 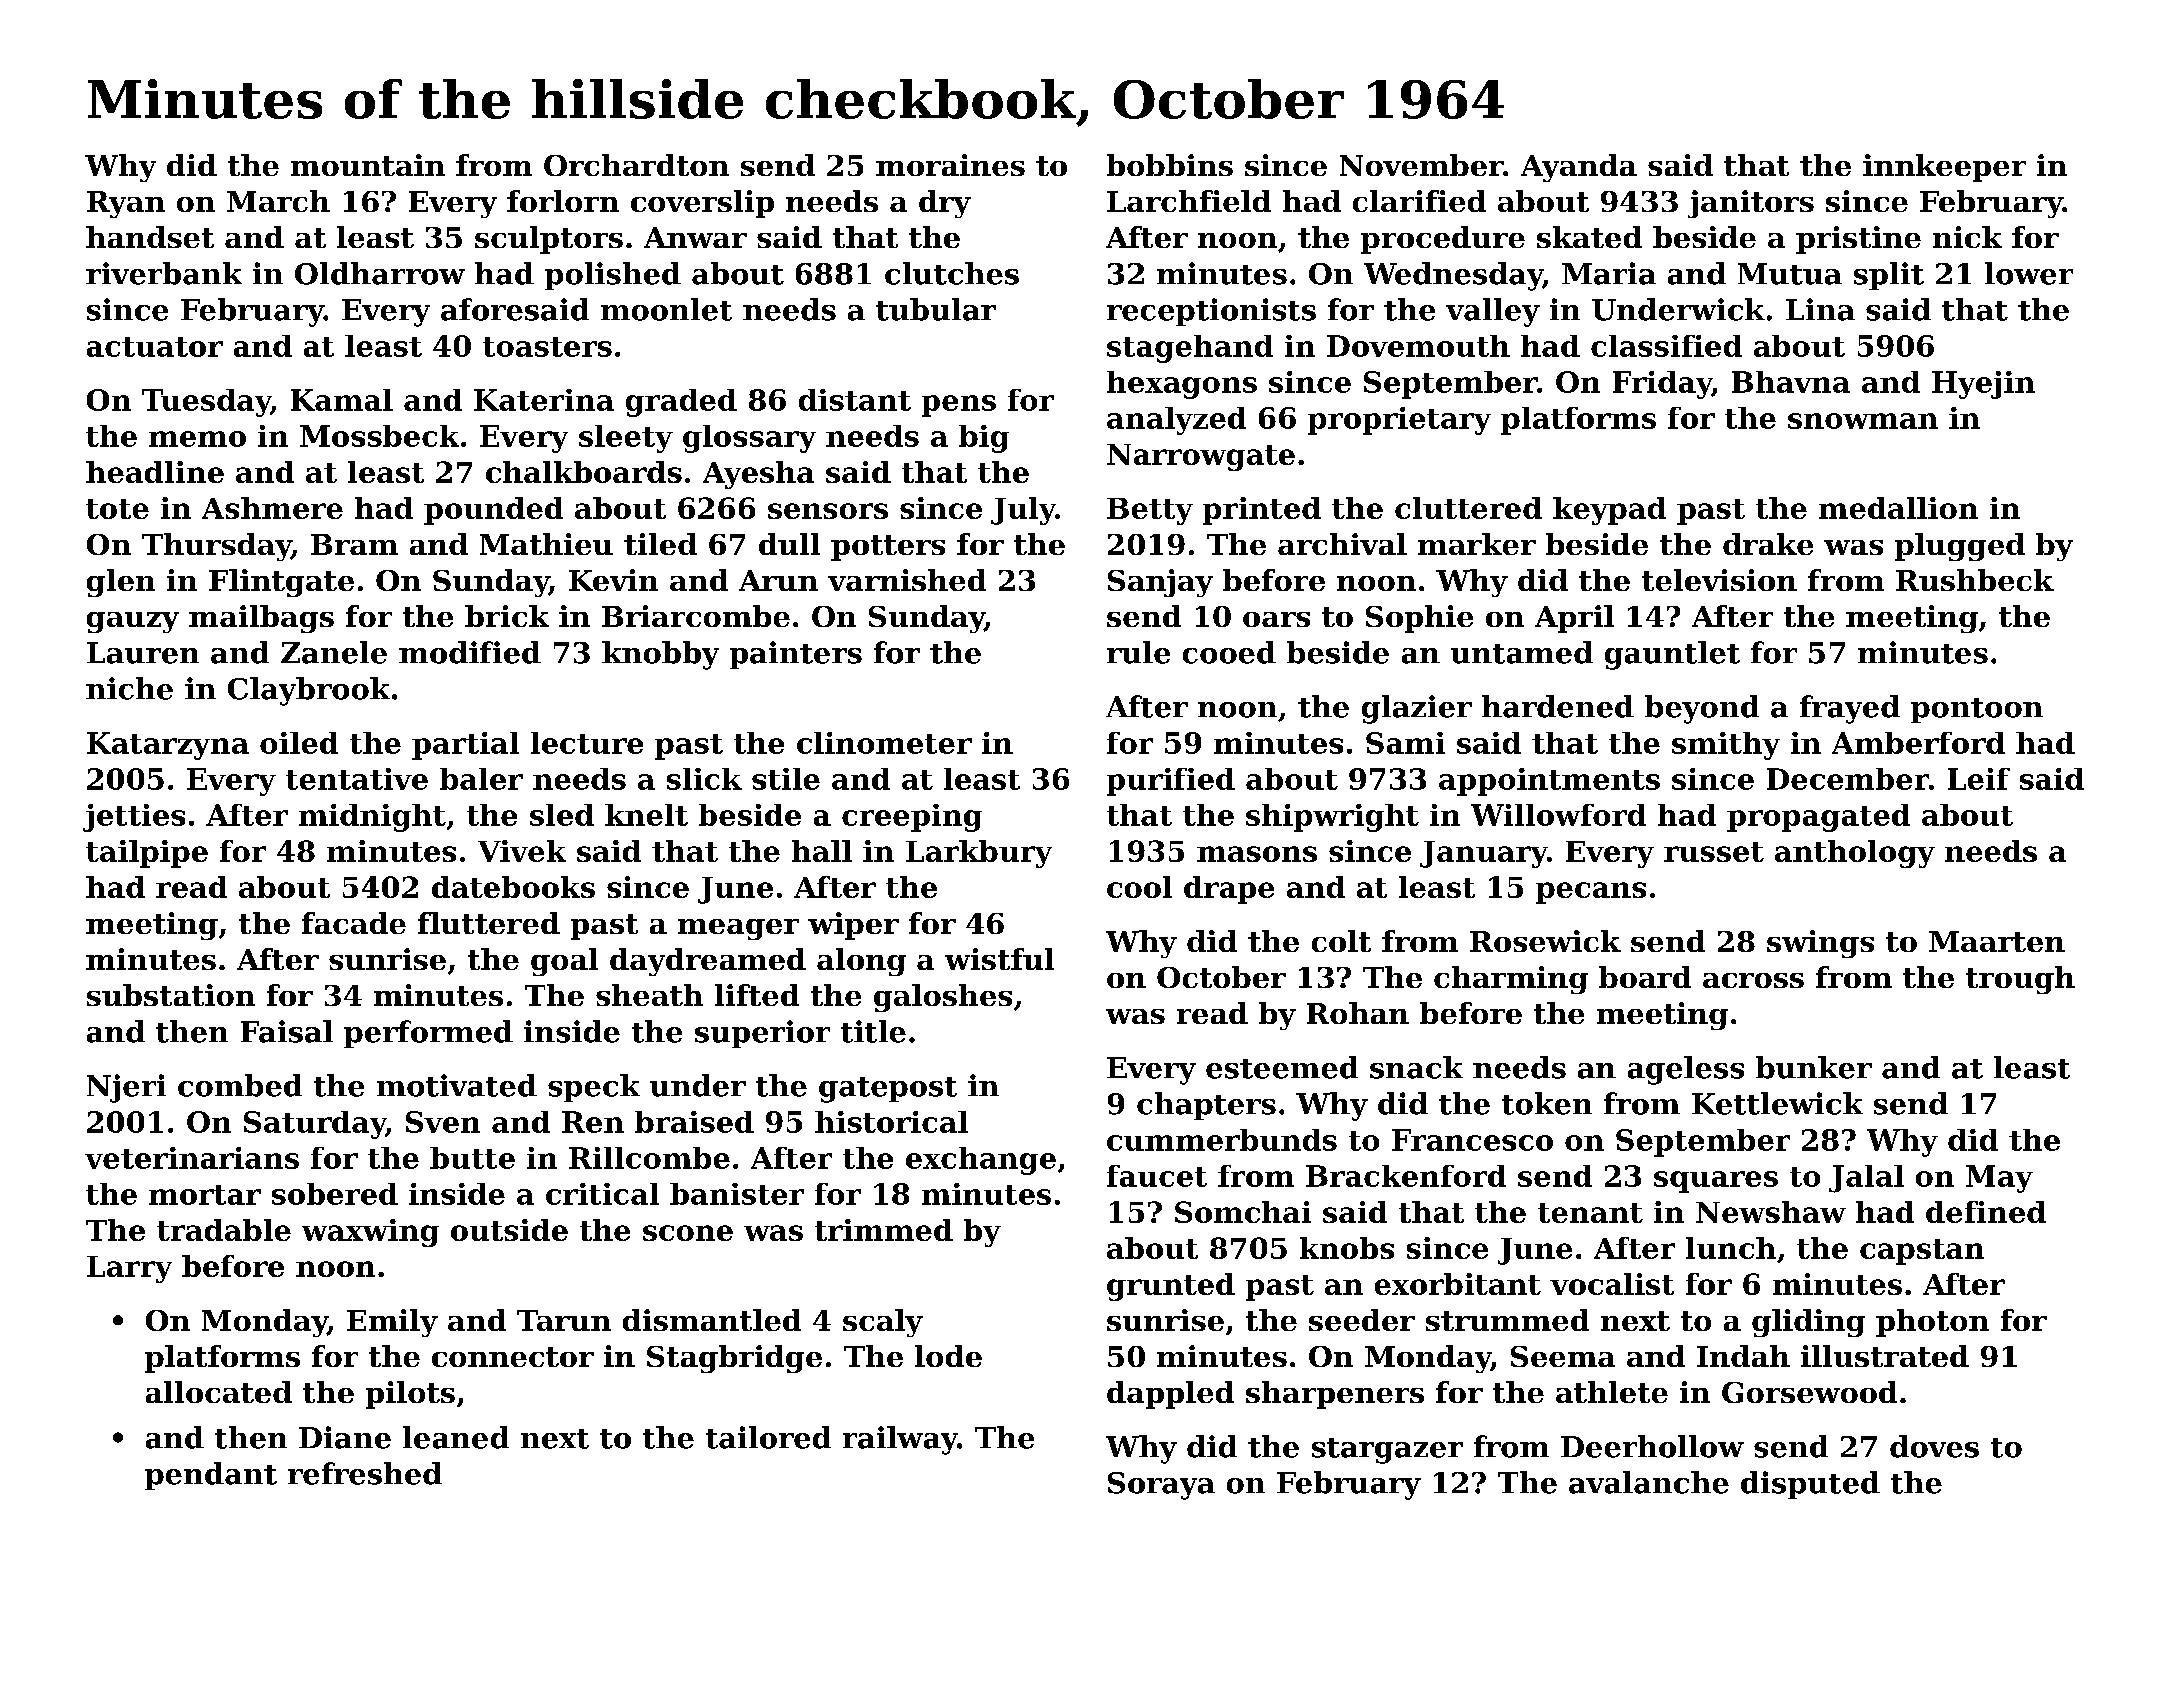 I want to click on moraines, so click(x=950, y=165).
